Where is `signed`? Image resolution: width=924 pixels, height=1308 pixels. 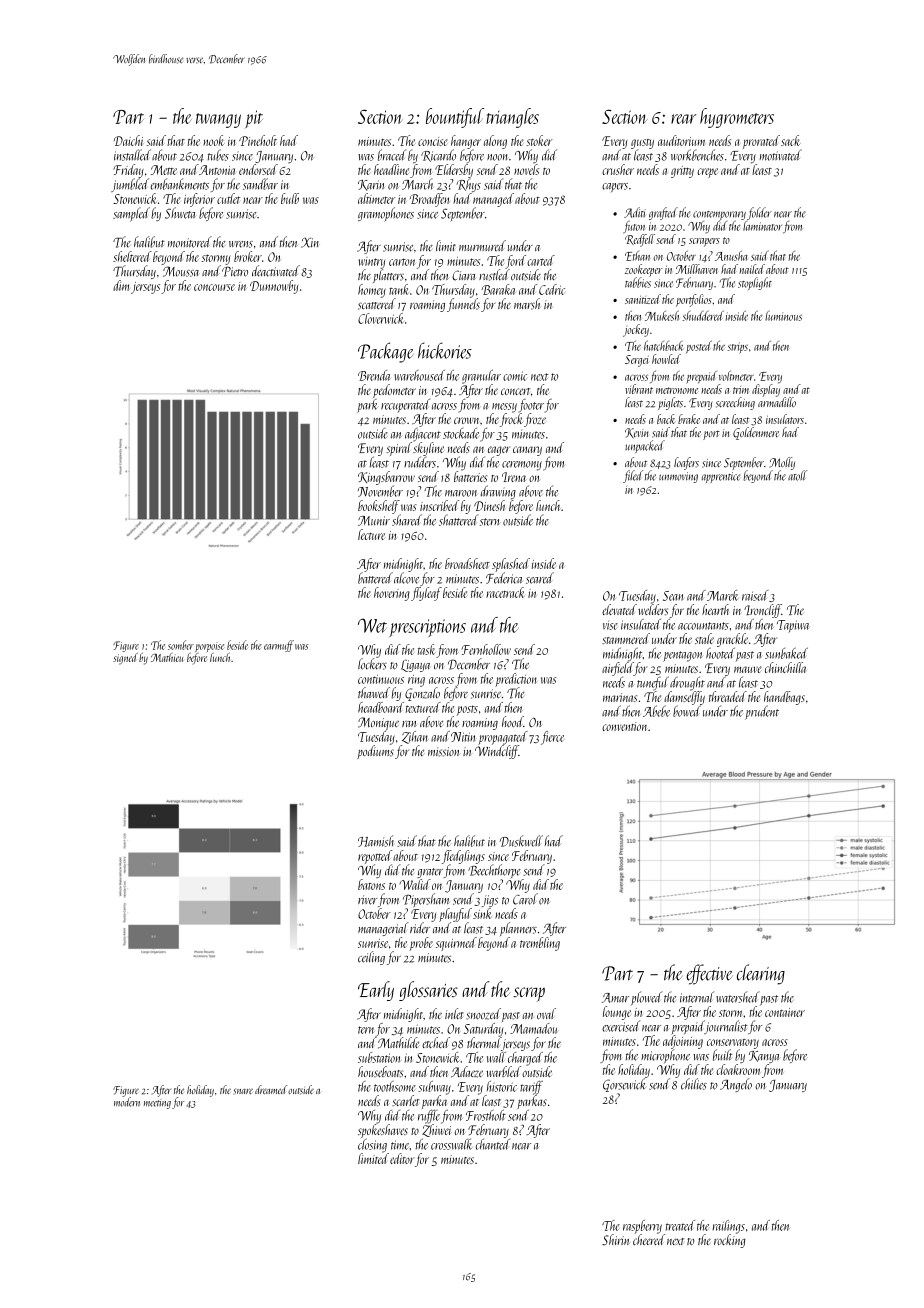
signed is located at coordinates (125, 659).
